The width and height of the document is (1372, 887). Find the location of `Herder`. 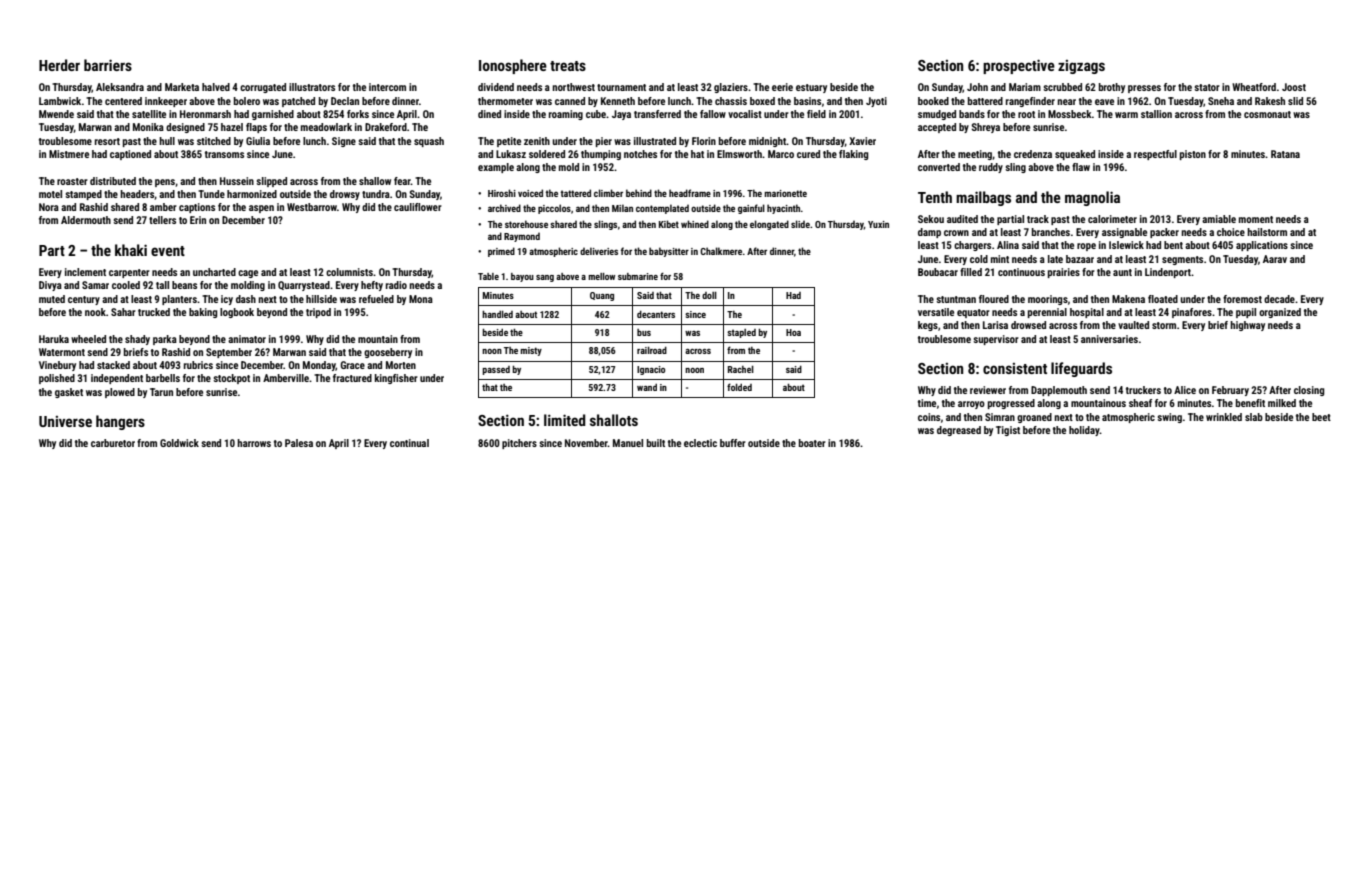

Herder is located at coordinates (59, 65).
